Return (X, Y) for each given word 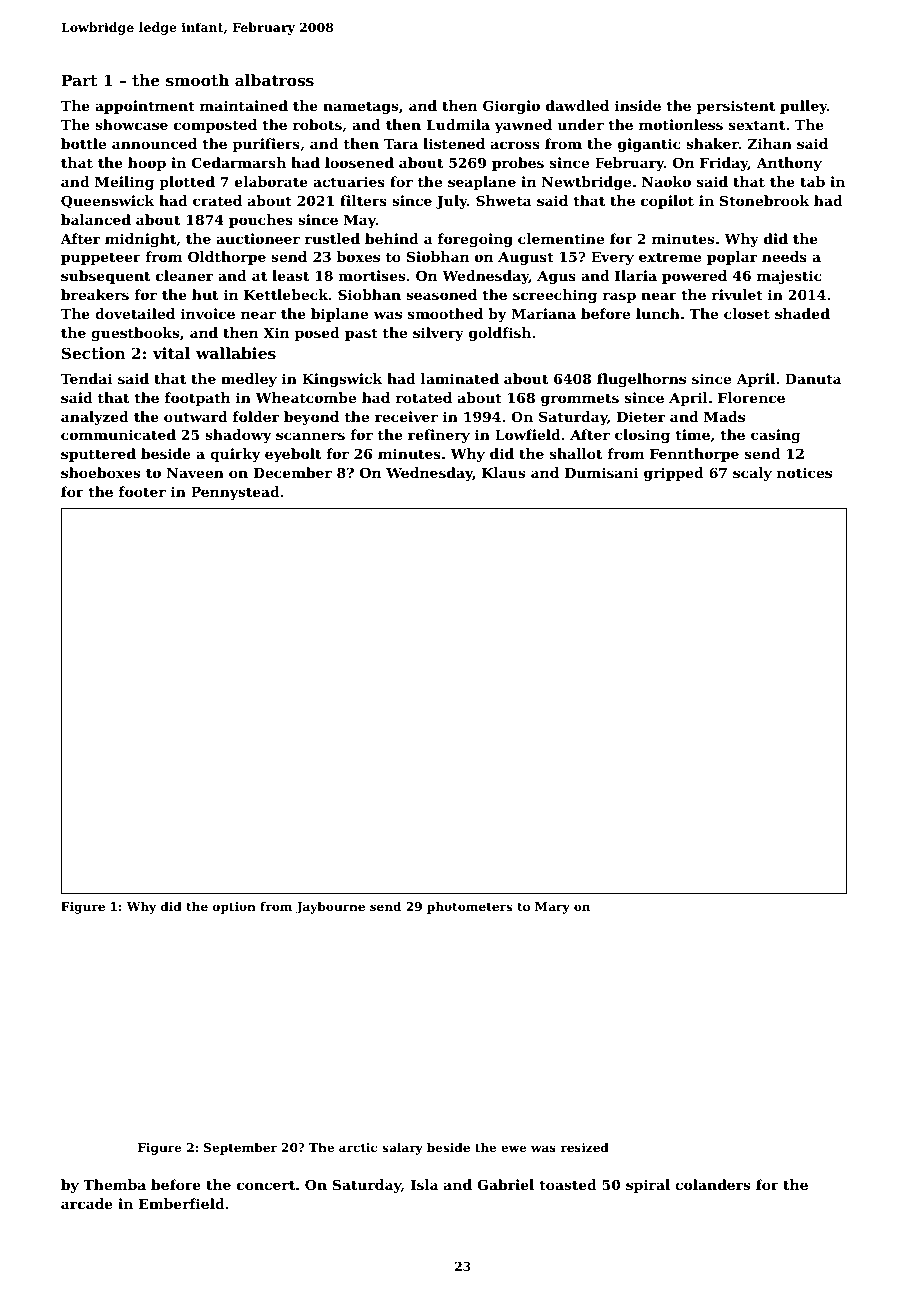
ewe (514, 1148)
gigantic (649, 145)
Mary (552, 908)
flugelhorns (641, 380)
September (240, 1149)
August (526, 258)
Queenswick (108, 202)
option (234, 908)
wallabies (236, 353)
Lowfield (528, 434)
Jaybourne (330, 908)
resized (585, 1147)
